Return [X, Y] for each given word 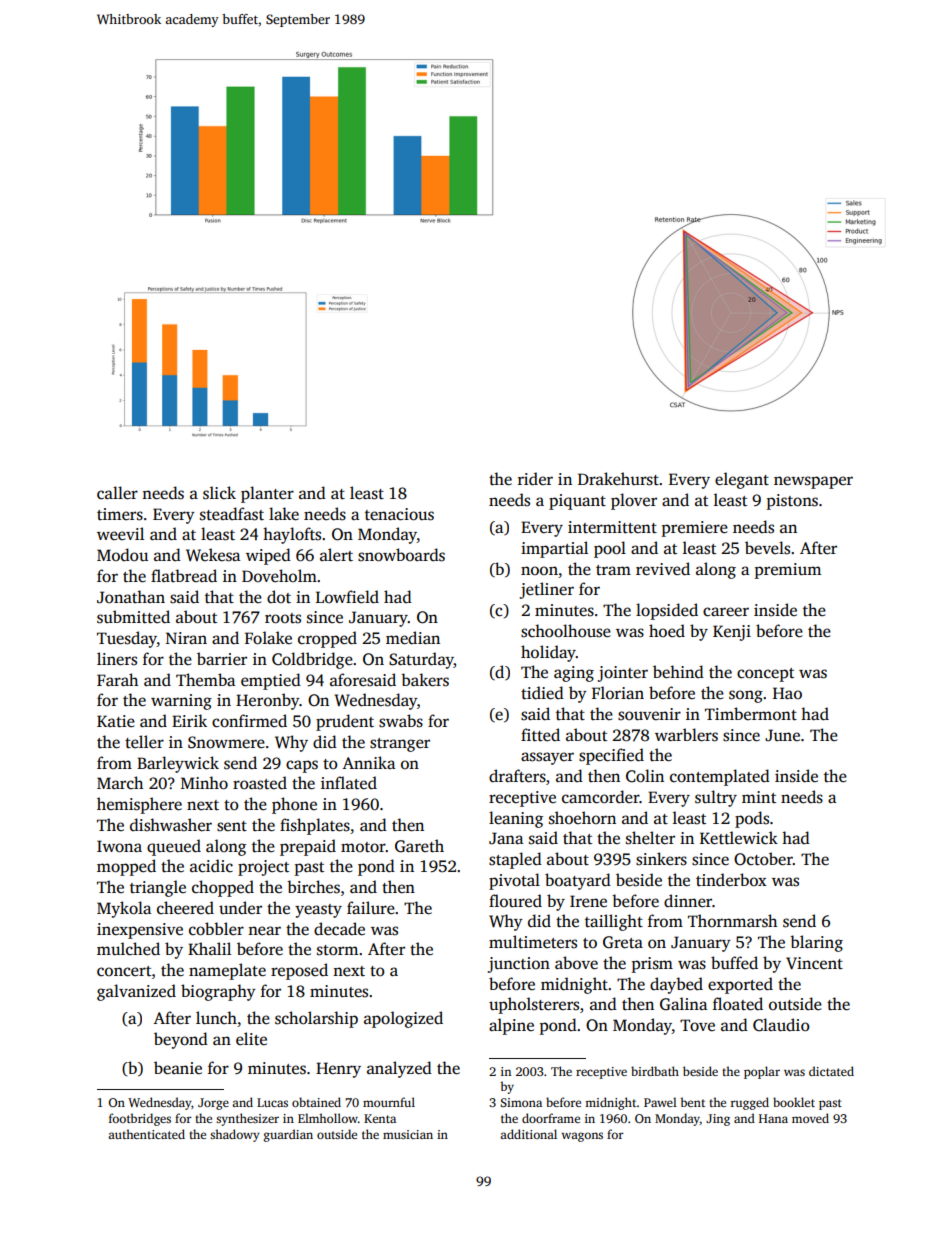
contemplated [720, 777]
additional [528, 1134]
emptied [271, 681]
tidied [542, 693]
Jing [718, 1120]
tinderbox [731, 880]
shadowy [235, 1135]
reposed [299, 971]
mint [759, 797]
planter [267, 494]
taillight [614, 922]
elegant [742, 480]
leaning [516, 819]
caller [117, 493]
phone [294, 805]
